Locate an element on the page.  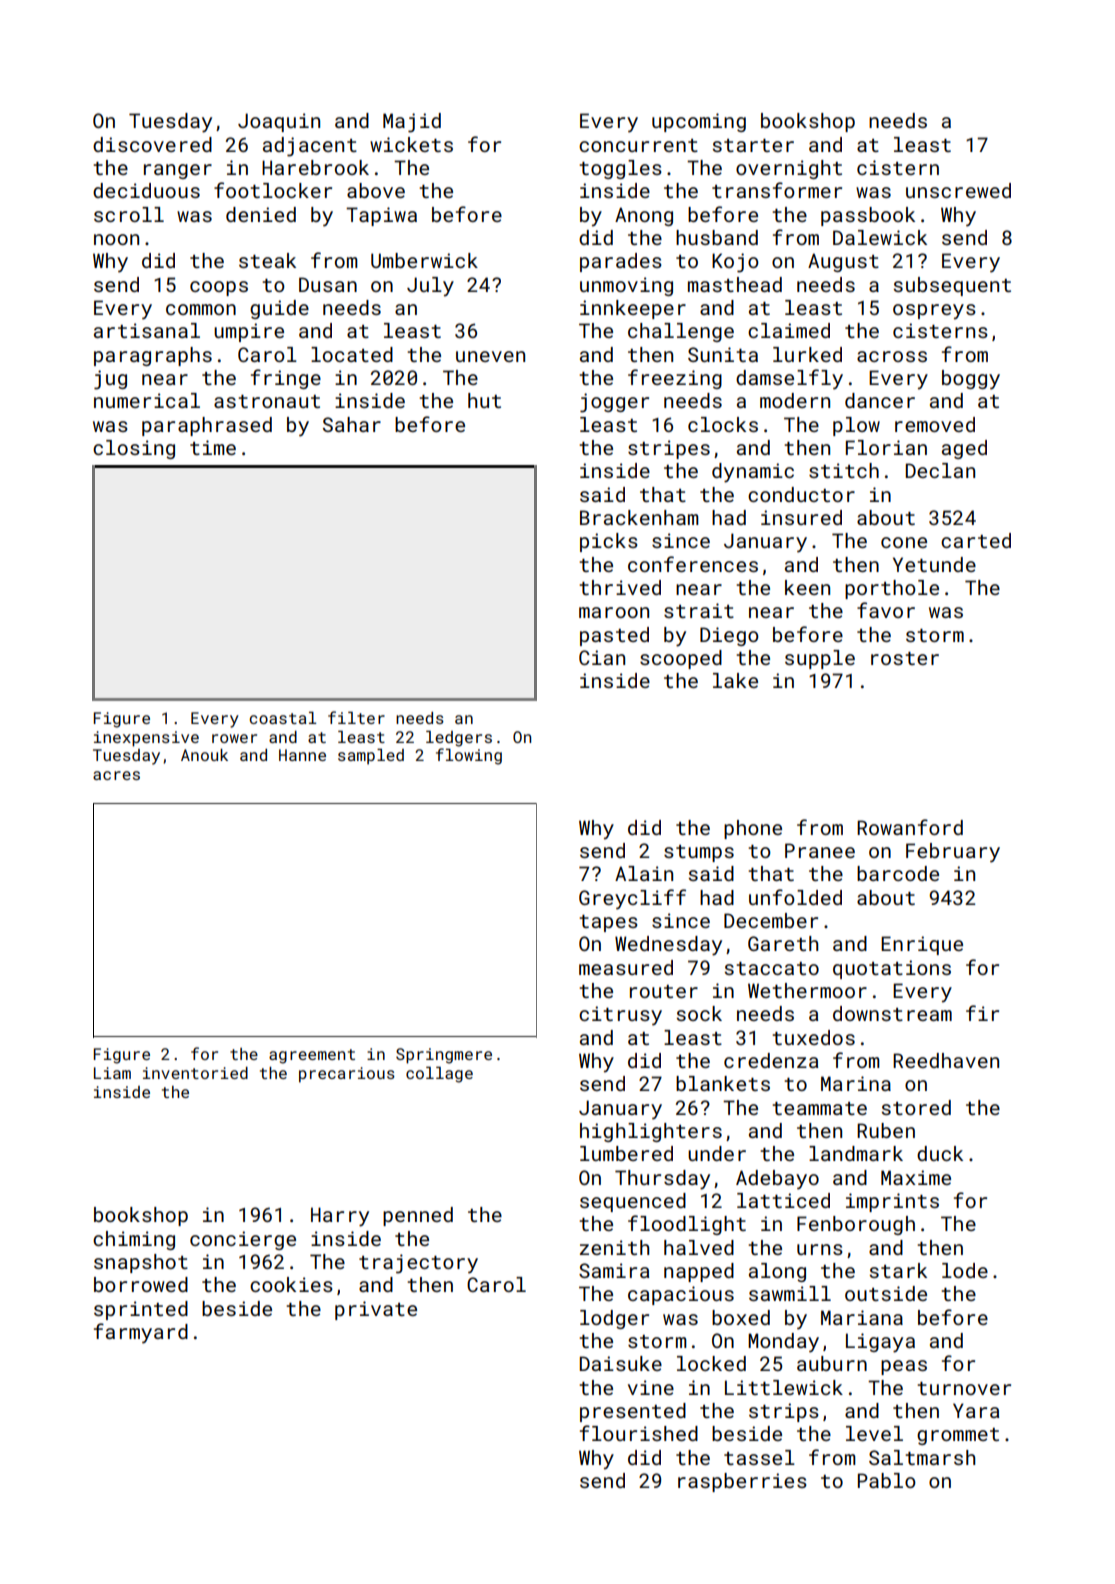
closing is located at coordinates (134, 449).
